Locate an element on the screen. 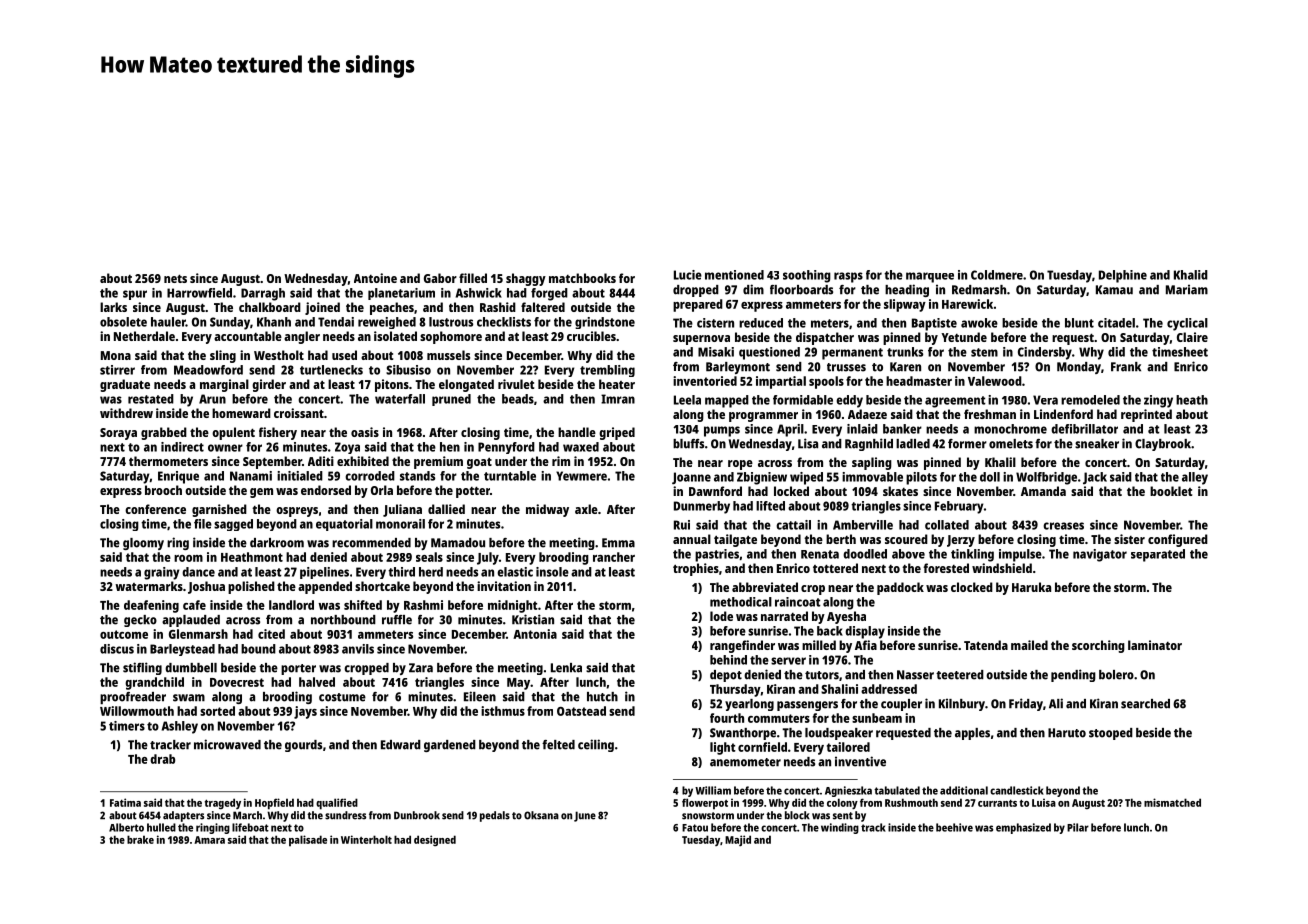 The image size is (1308, 924). rangefinder is located at coordinates (742, 646).
